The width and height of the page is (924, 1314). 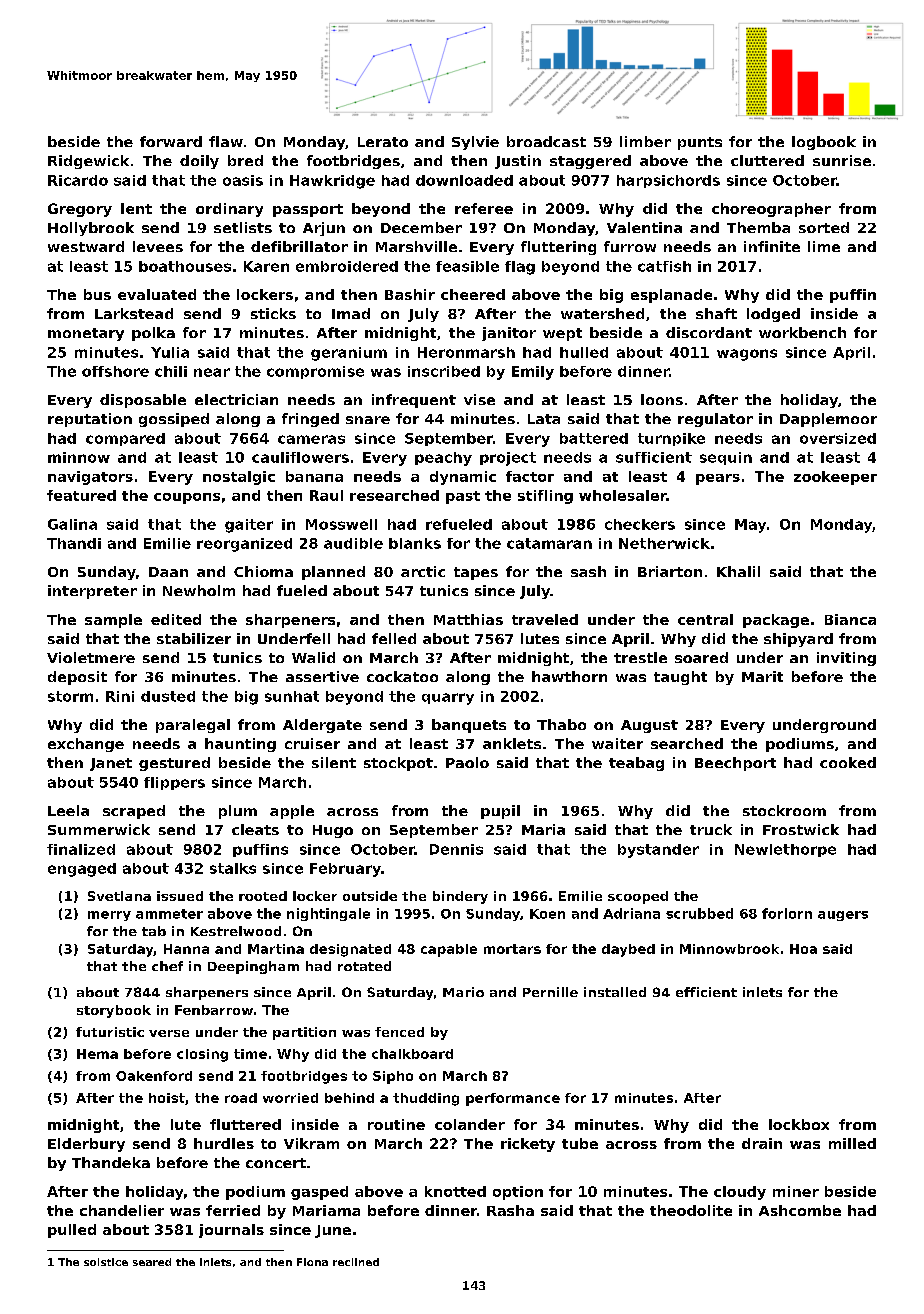 What do you see at coordinates (842, 160) in the page?
I see `sunrise` at bounding box center [842, 160].
